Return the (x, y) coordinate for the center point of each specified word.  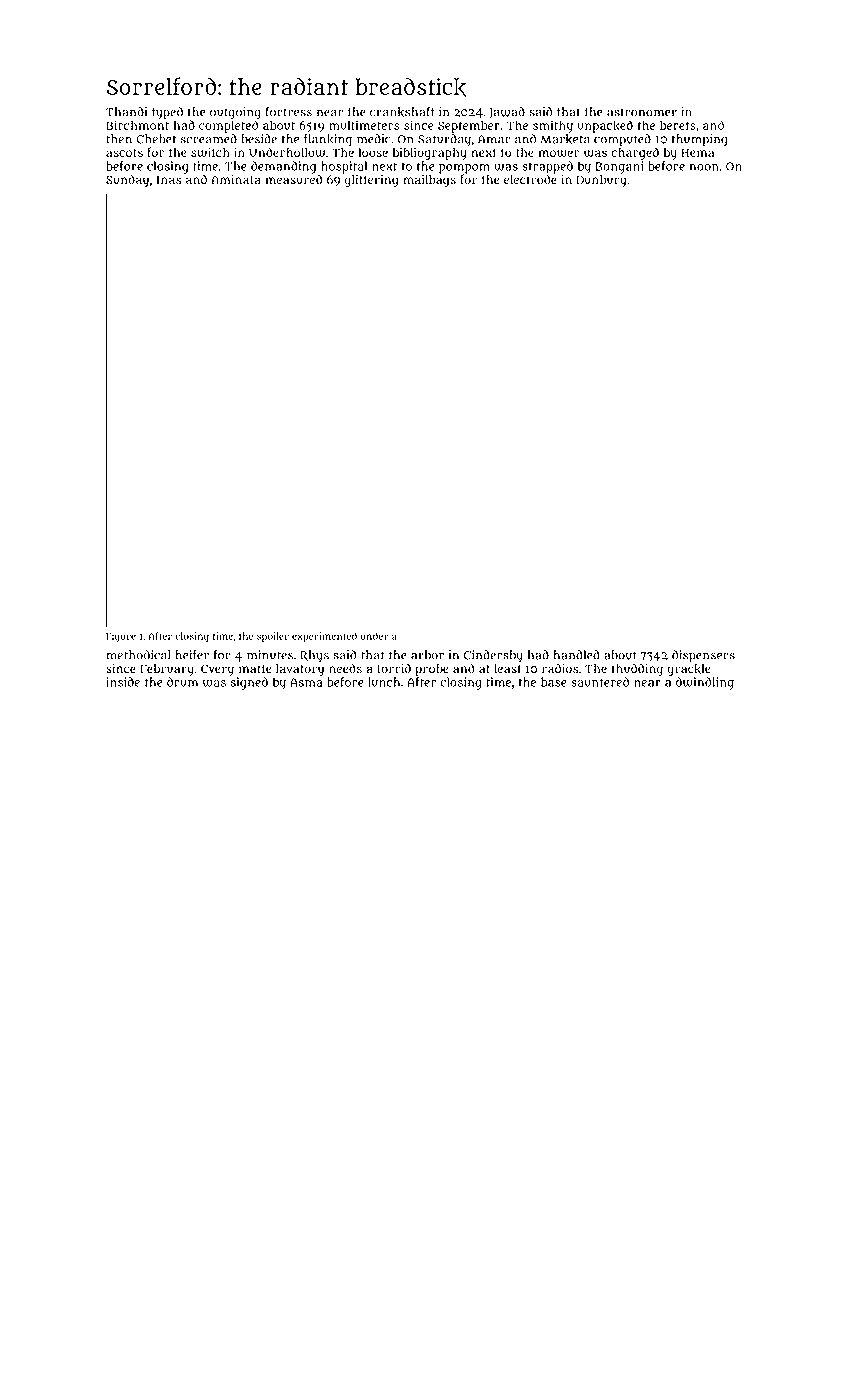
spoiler (273, 637)
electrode (530, 179)
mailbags (429, 181)
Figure (121, 637)
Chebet (156, 139)
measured (294, 179)
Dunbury (601, 181)
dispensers (703, 656)
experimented (324, 637)
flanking (328, 140)
